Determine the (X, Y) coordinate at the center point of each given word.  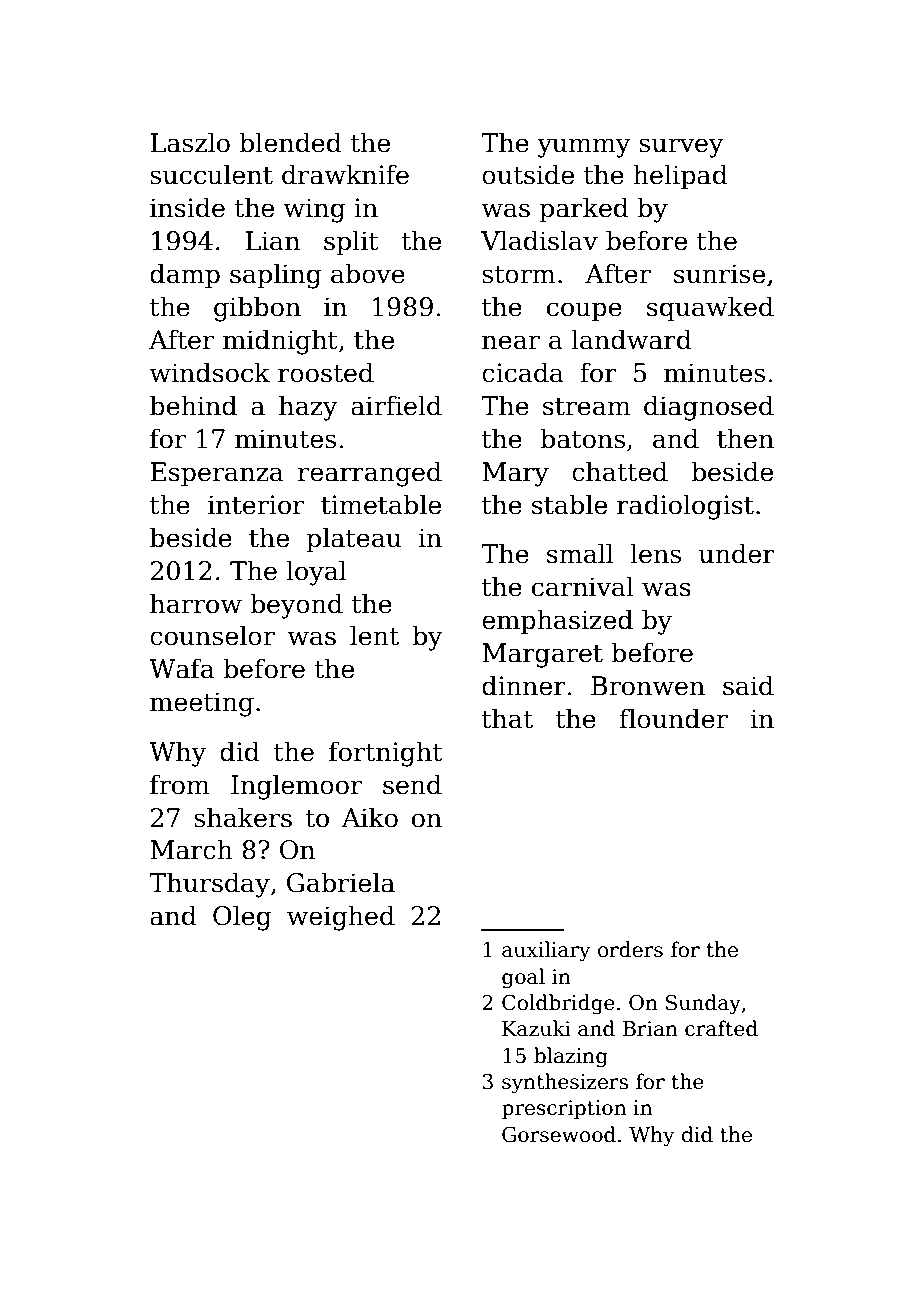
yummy (584, 148)
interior (256, 505)
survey (681, 148)
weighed (341, 918)
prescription (564, 1109)
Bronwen (648, 686)
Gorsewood (559, 1134)
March (191, 849)
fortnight (386, 754)
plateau (353, 539)
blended (290, 142)
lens (655, 553)
